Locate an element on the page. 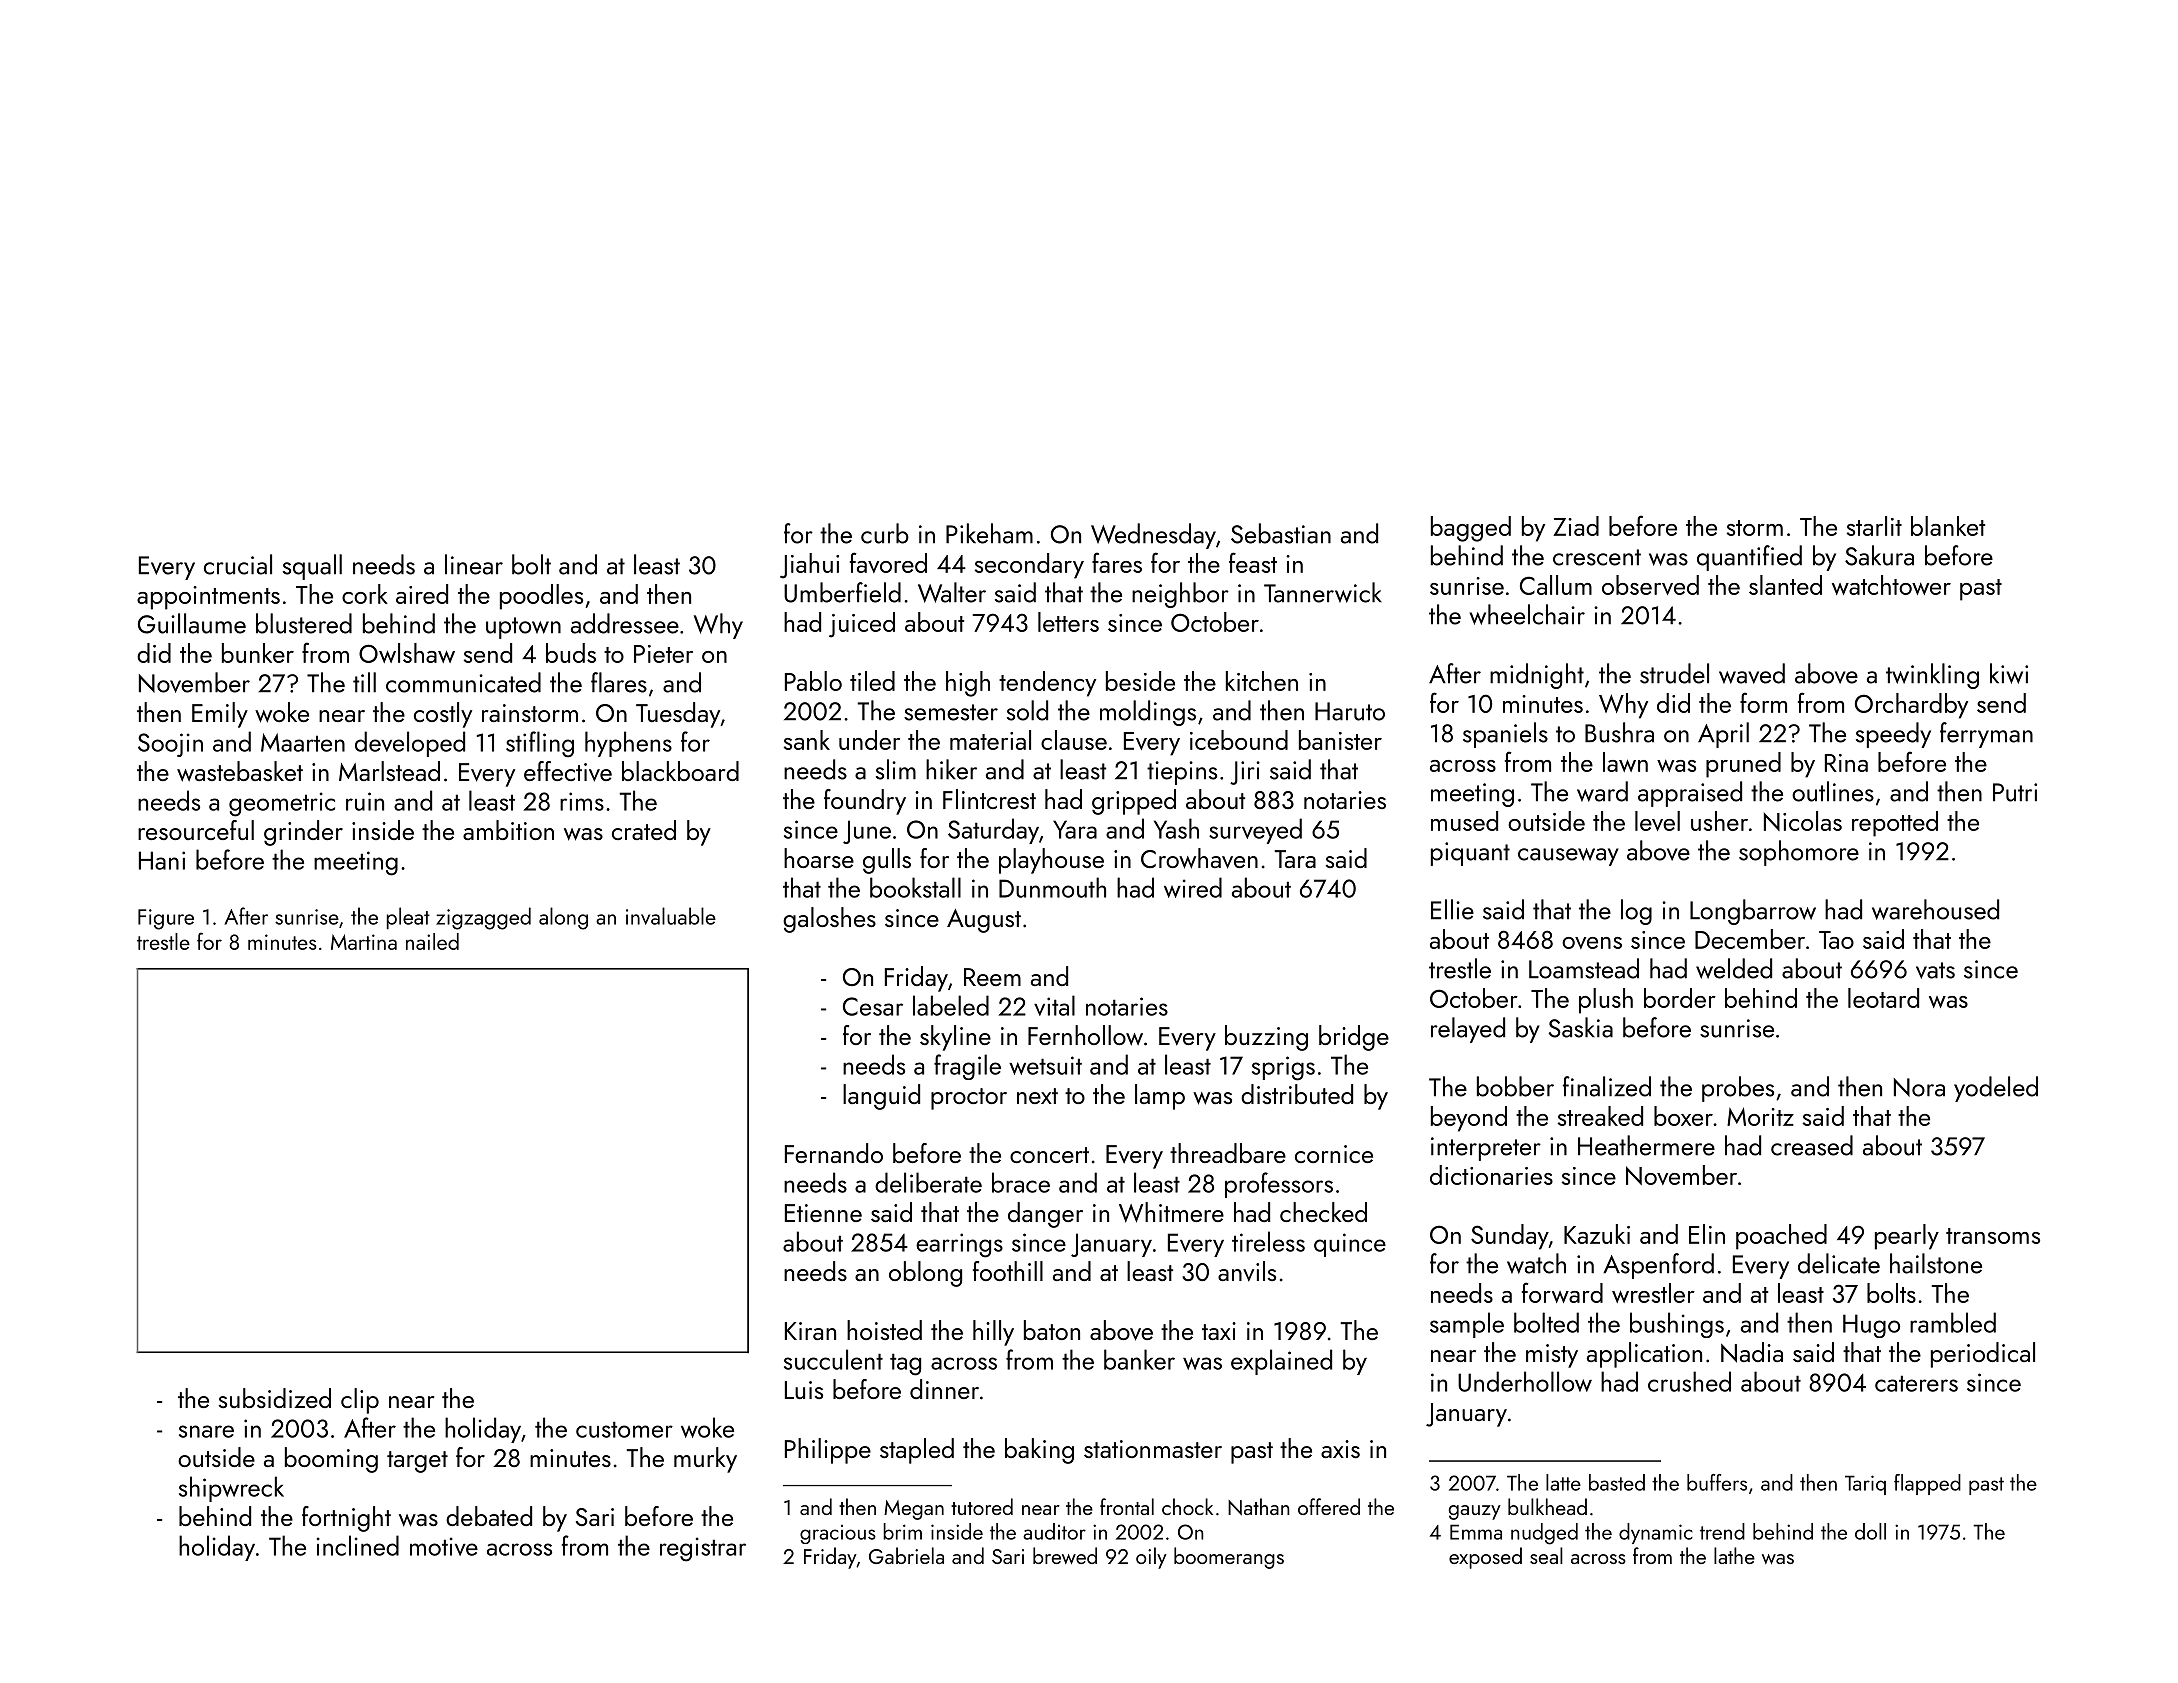  buffers is located at coordinates (1717, 1482).
